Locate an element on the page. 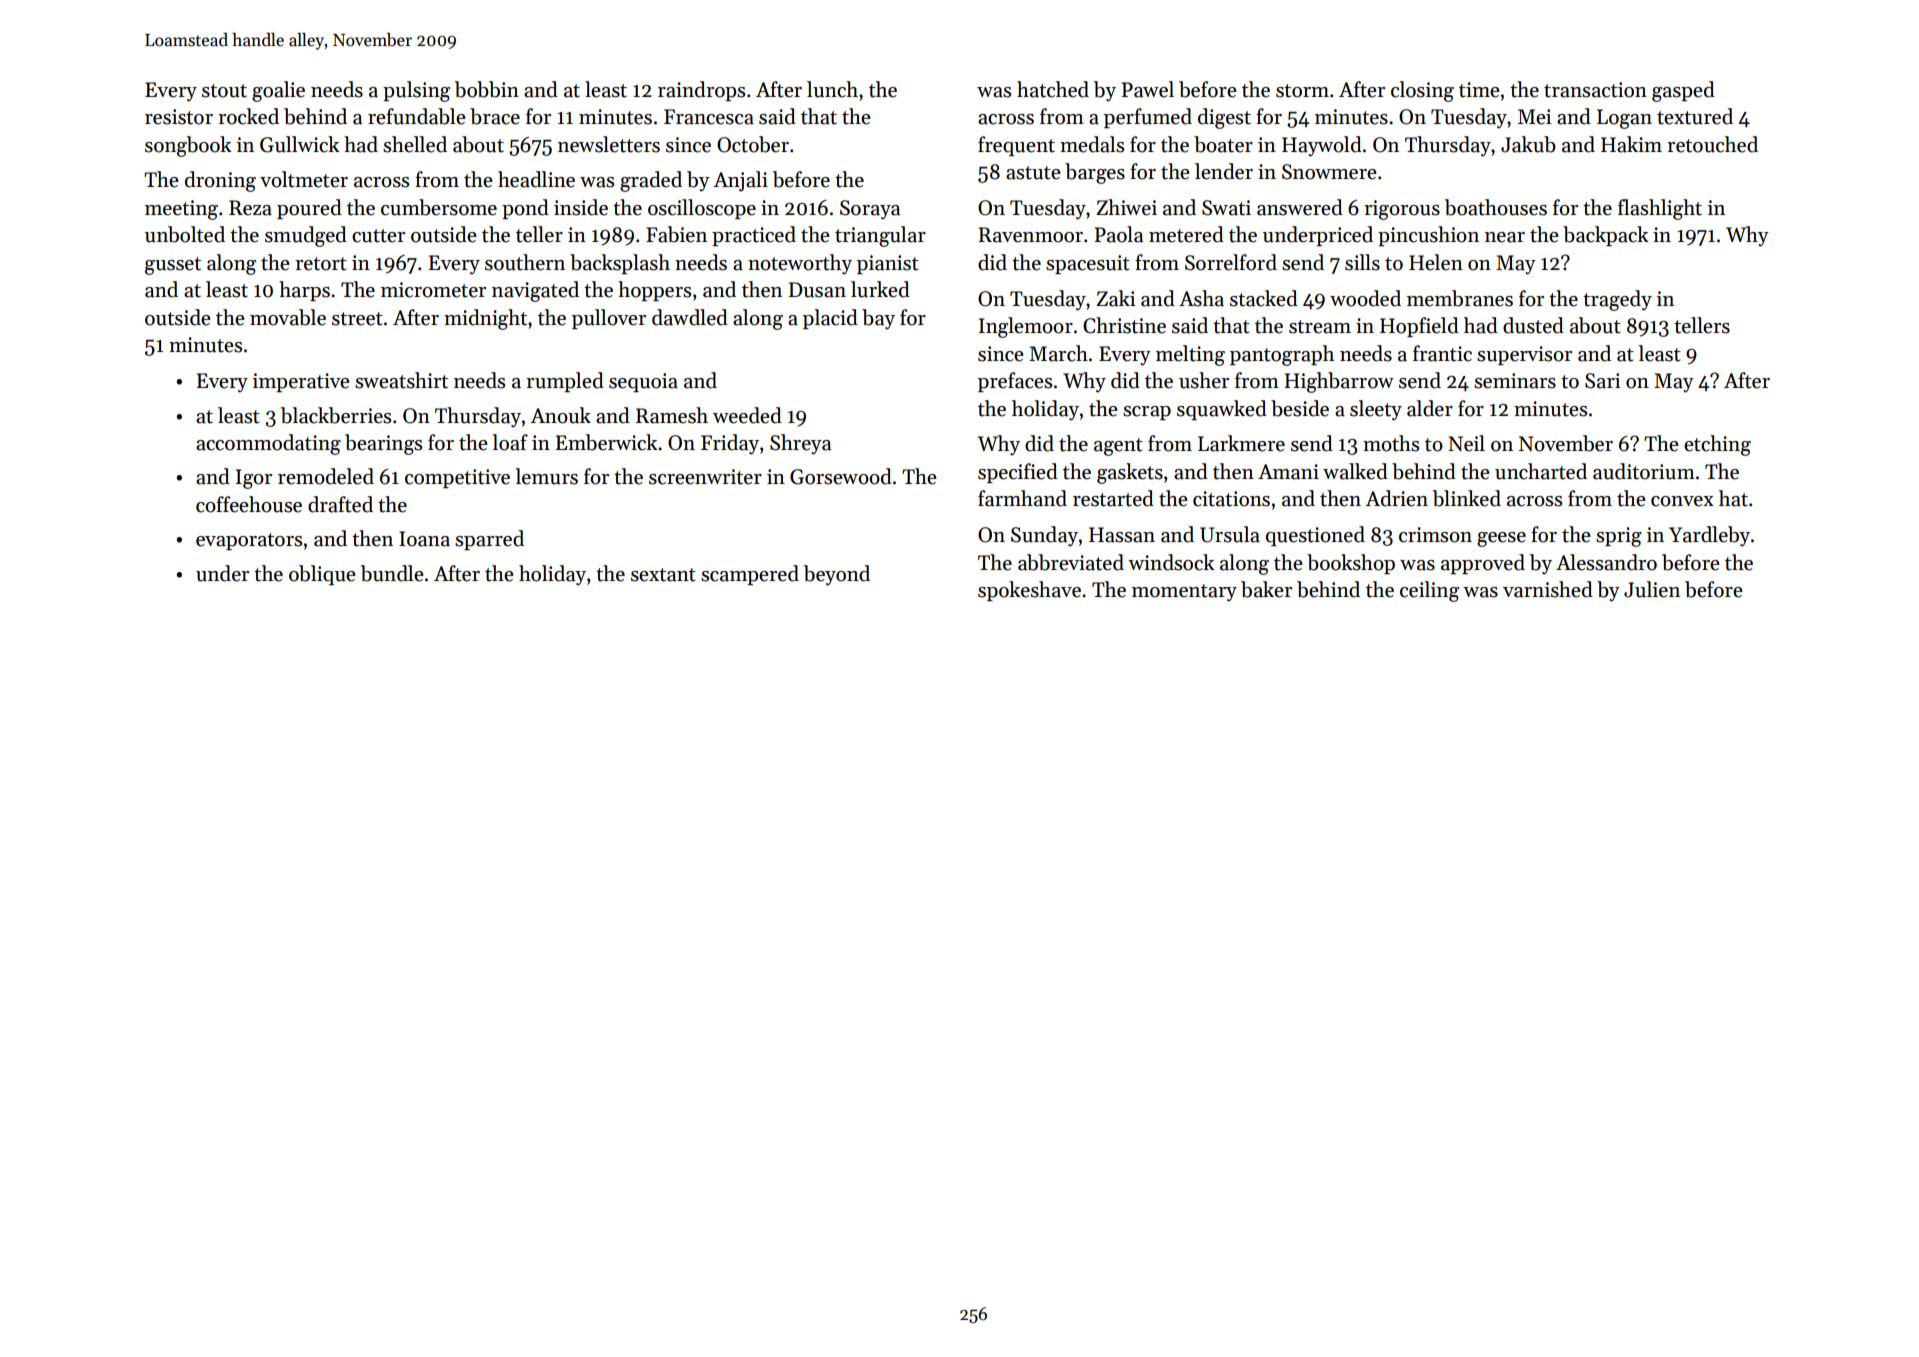  sweatshirt is located at coordinates (401, 380).
